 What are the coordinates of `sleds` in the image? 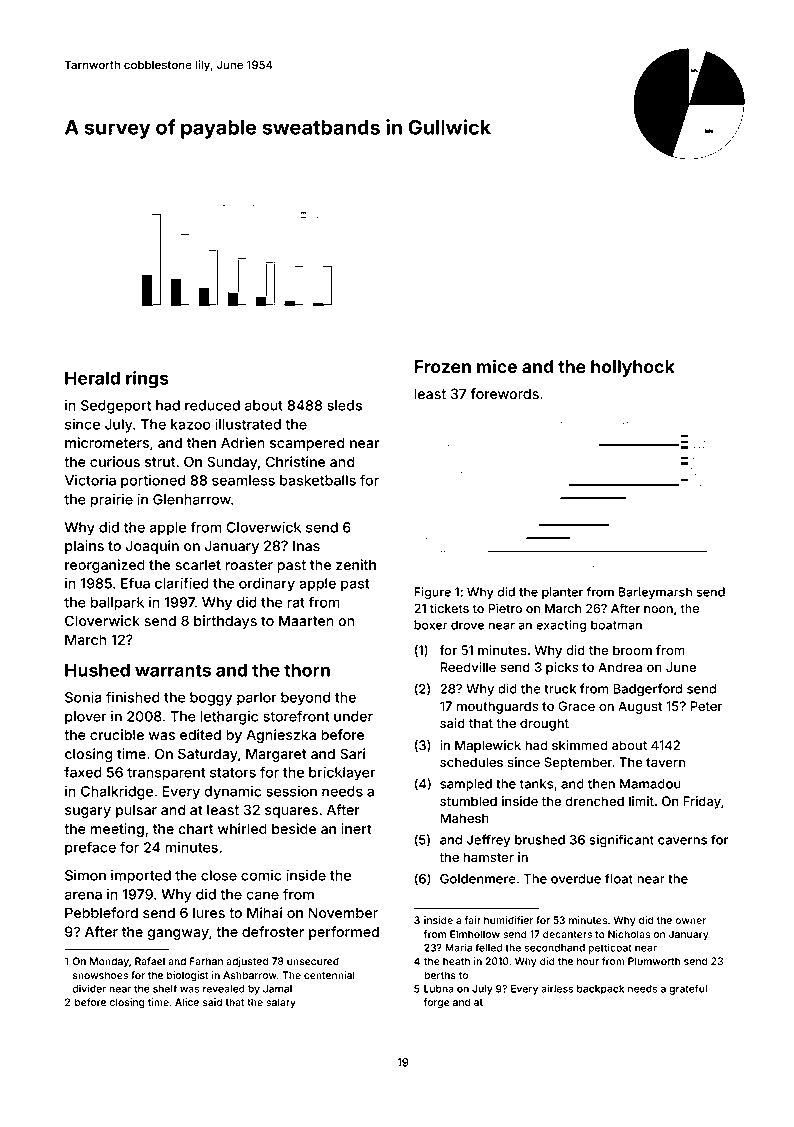 It's located at (344, 405).
